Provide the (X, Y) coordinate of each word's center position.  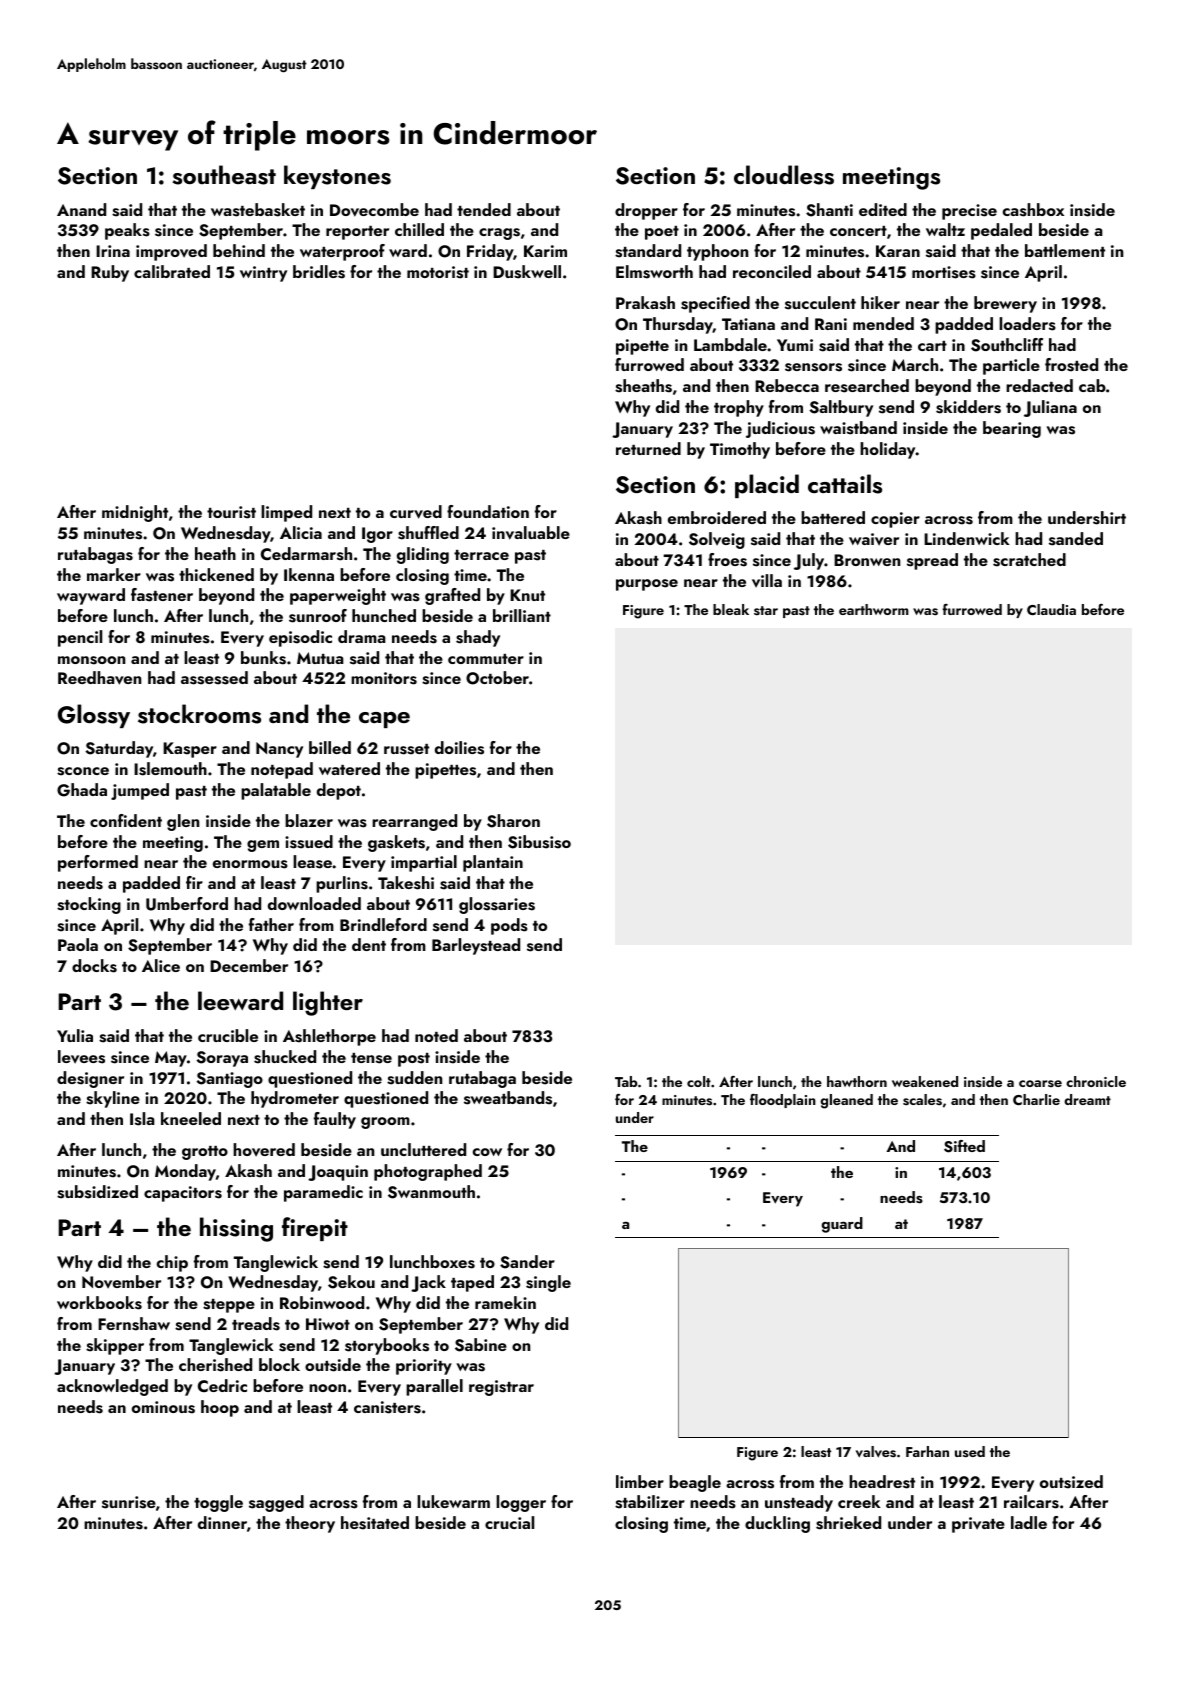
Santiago (229, 1080)
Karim (545, 251)
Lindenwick (967, 538)
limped (286, 513)
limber (640, 1481)
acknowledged (112, 1387)
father (271, 924)
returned (648, 448)
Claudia (1051, 609)
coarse (1040, 1083)
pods (509, 926)
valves (876, 1452)
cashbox (1033, 210)
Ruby (110, 273)
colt (699, 1081)
